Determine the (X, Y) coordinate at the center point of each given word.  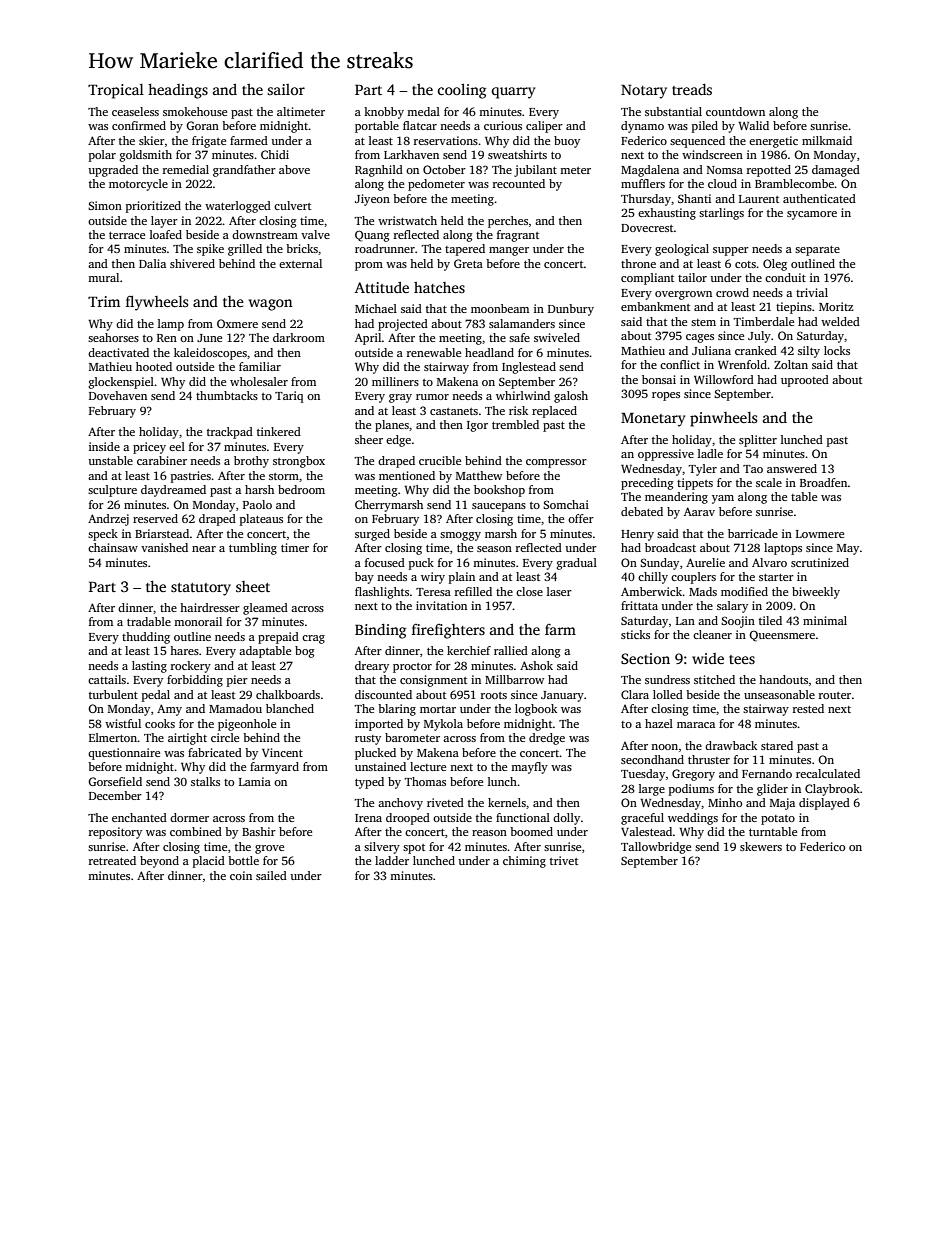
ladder (392, 860)
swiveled (557, 337)
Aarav (699, 511)
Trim (104, 301)
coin (241, 875)
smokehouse (195, 111)
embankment (655, 306)
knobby (384, 113)
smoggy (460, 536)
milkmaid (827, 140)
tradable (149, 621)
